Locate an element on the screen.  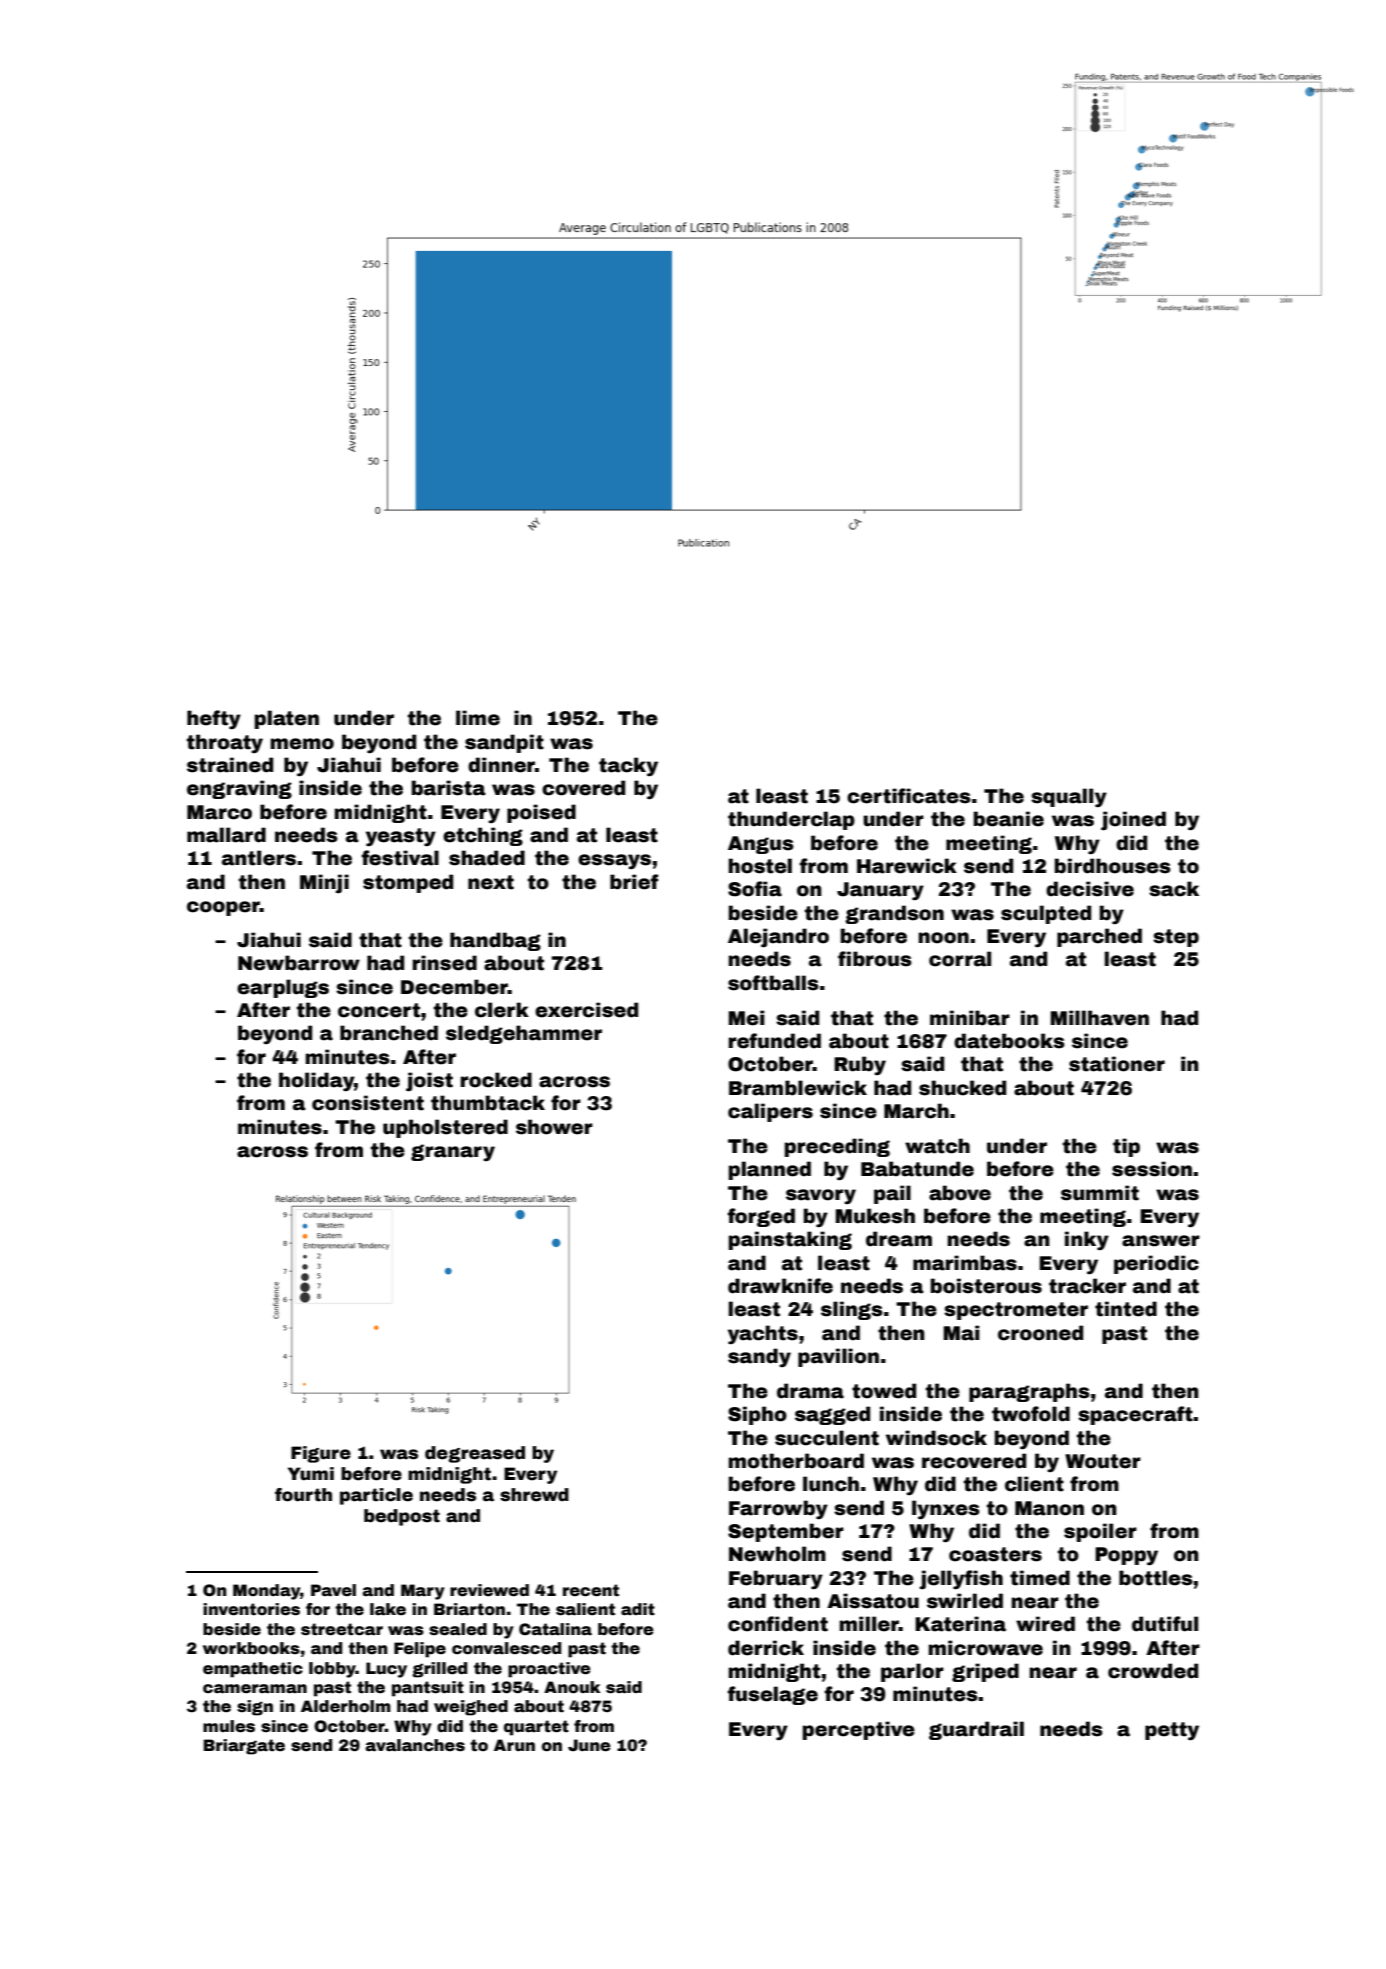
tacky is located at coordinates (628, 767).
